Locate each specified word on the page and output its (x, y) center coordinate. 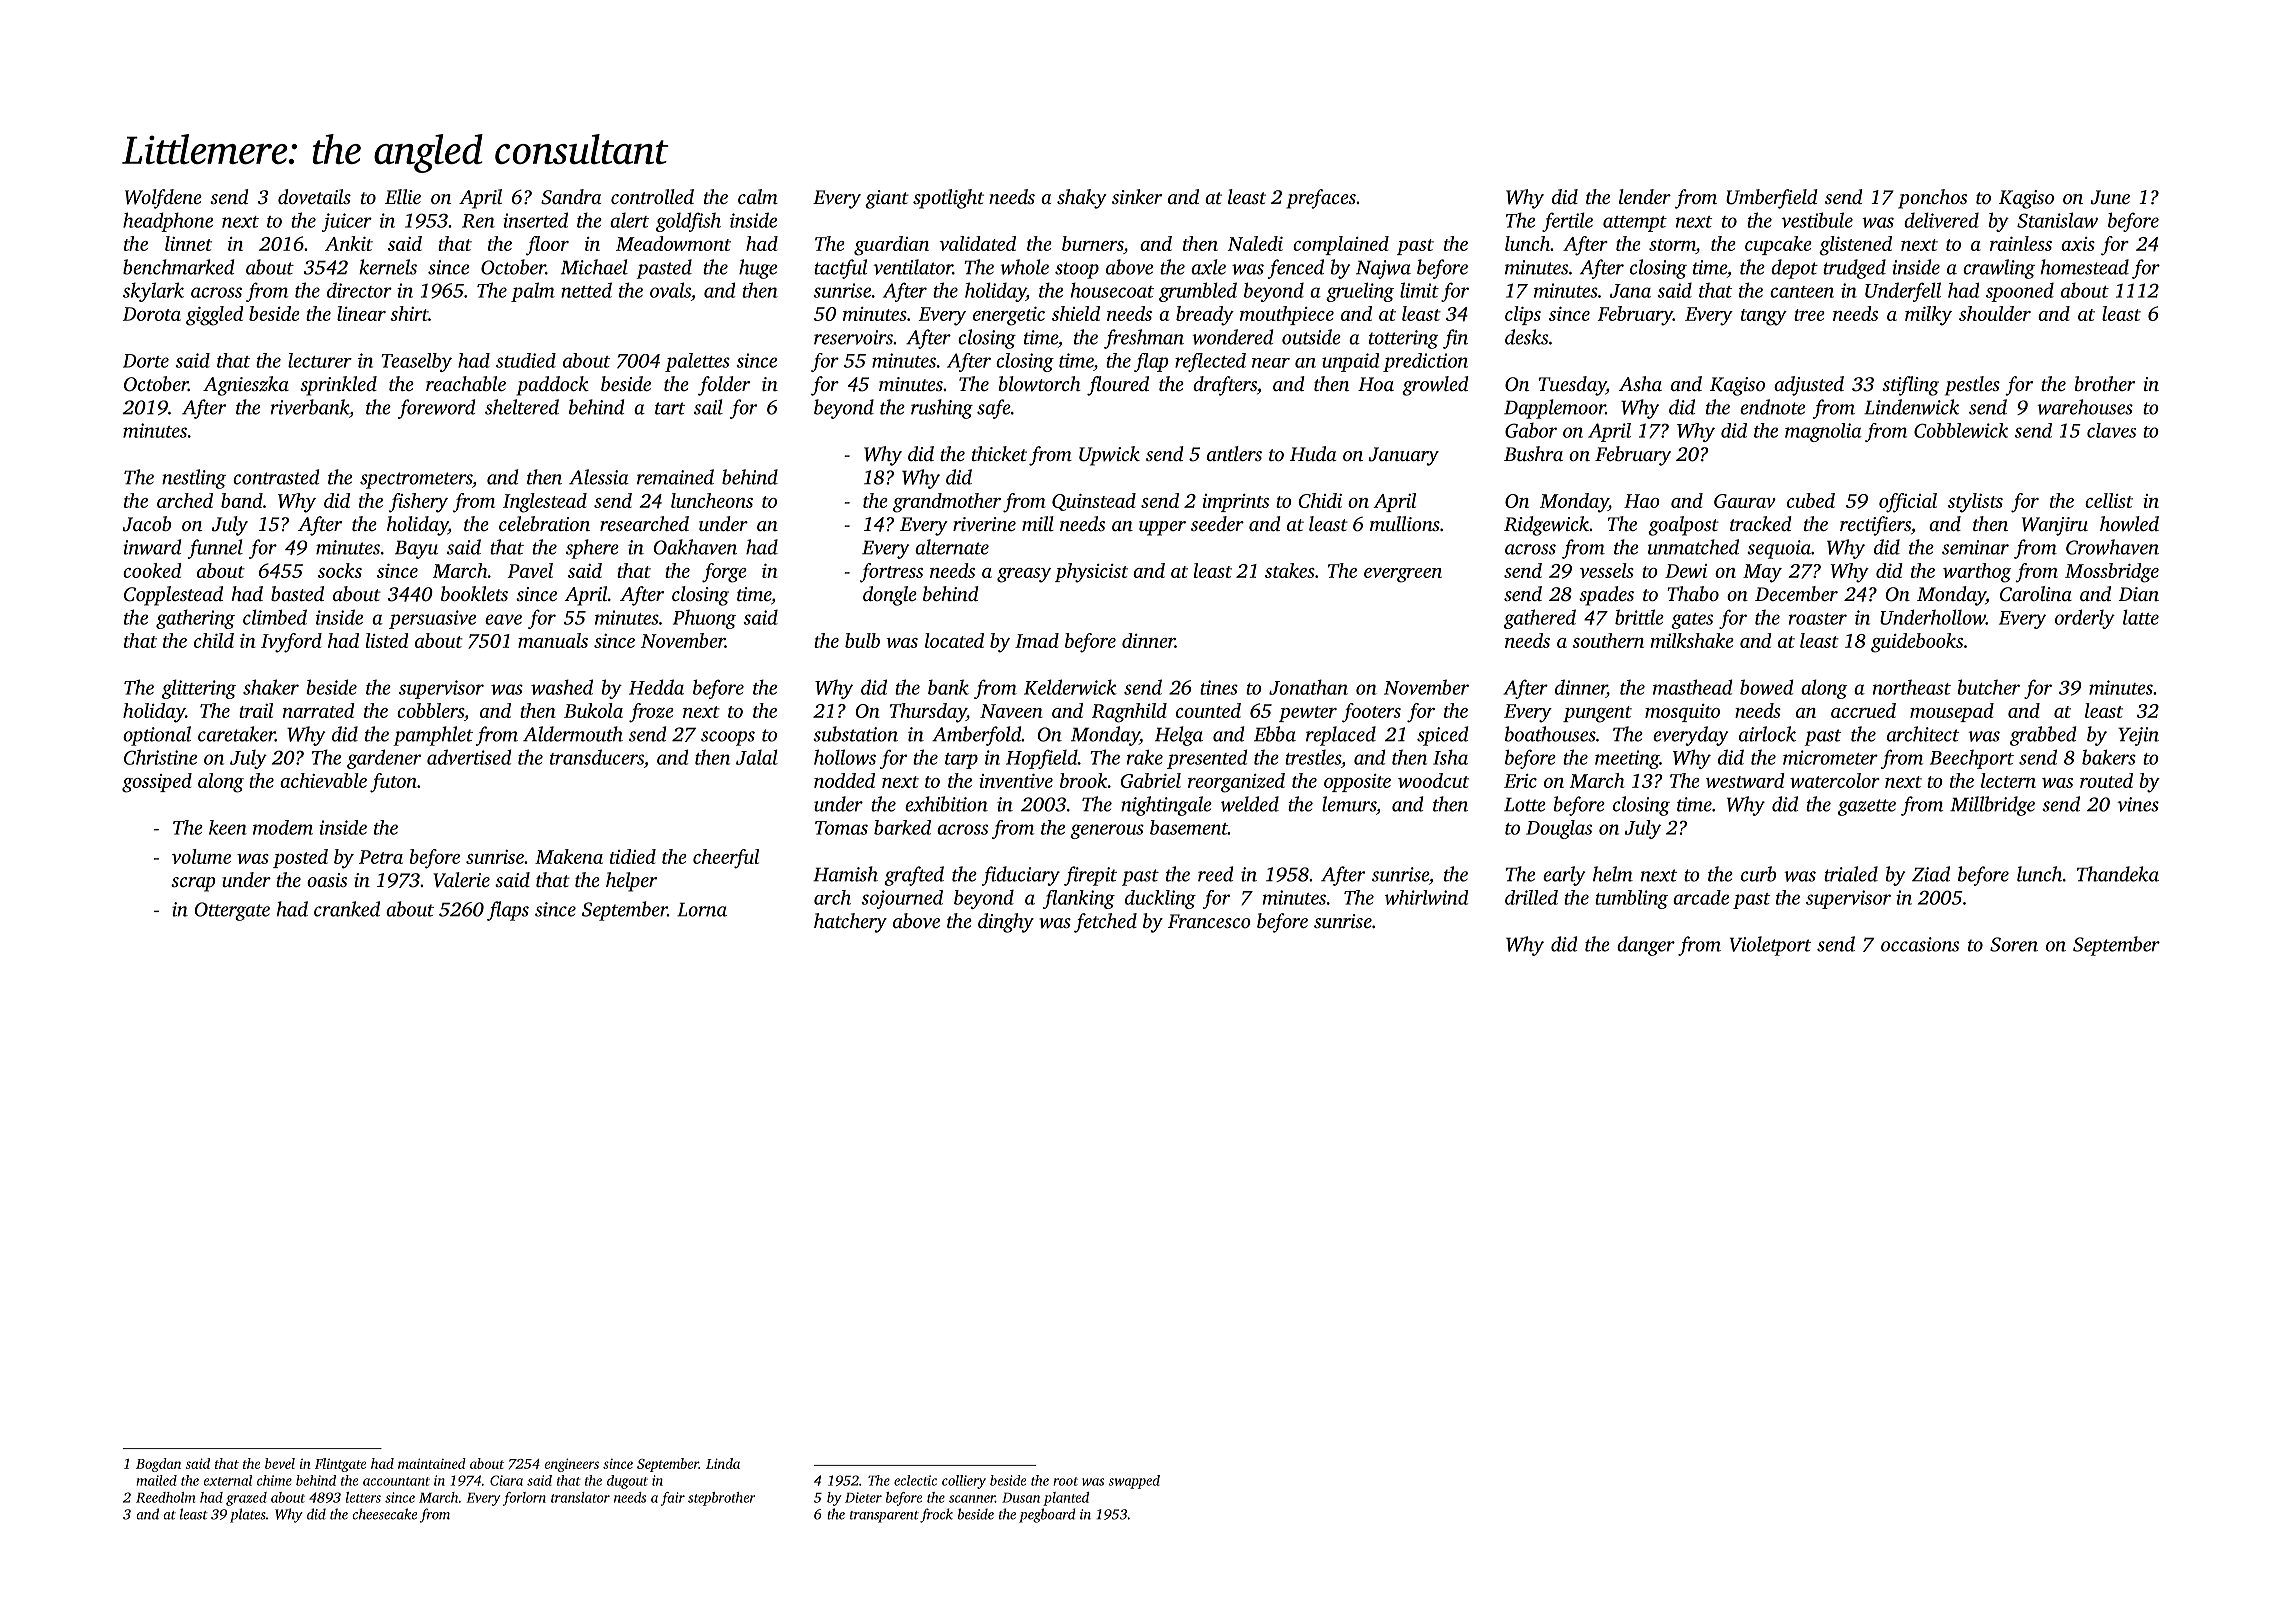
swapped (1134, 1482)
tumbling (1631, 899)
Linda (723, 1463)
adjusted (1809, 386)
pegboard (1047, 1515)
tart (670, 408)
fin (1455, 339)
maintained (432, 1463)
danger (1646, 946)
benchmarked (178, 267)
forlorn (524, 1499)
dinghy (1006, 923)
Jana (1630, 291)
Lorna (702, 909)
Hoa (1376, 384)
